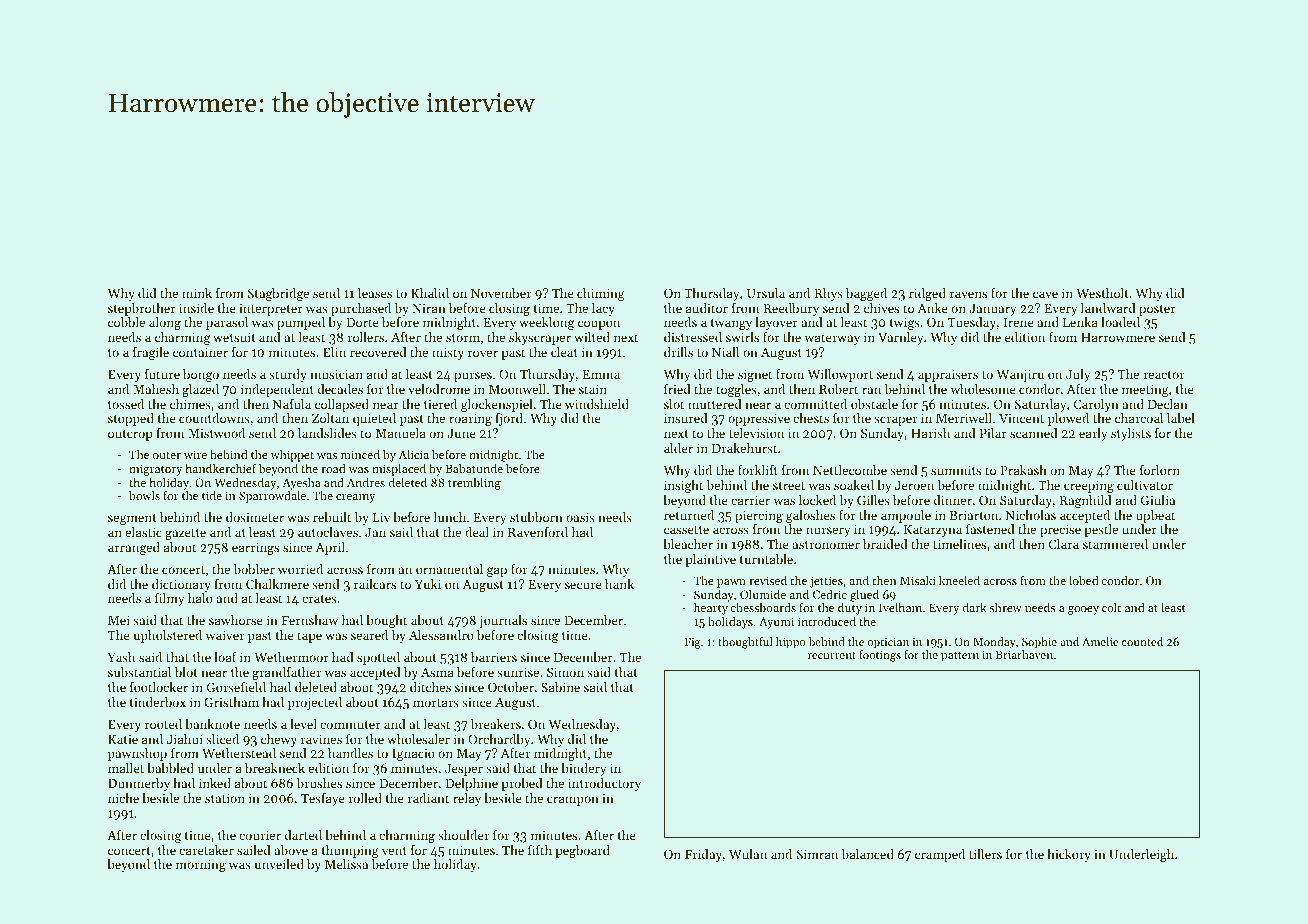 The height and width of the page is (924, 1308). I want to click on Ursula, so click(766, 293).
